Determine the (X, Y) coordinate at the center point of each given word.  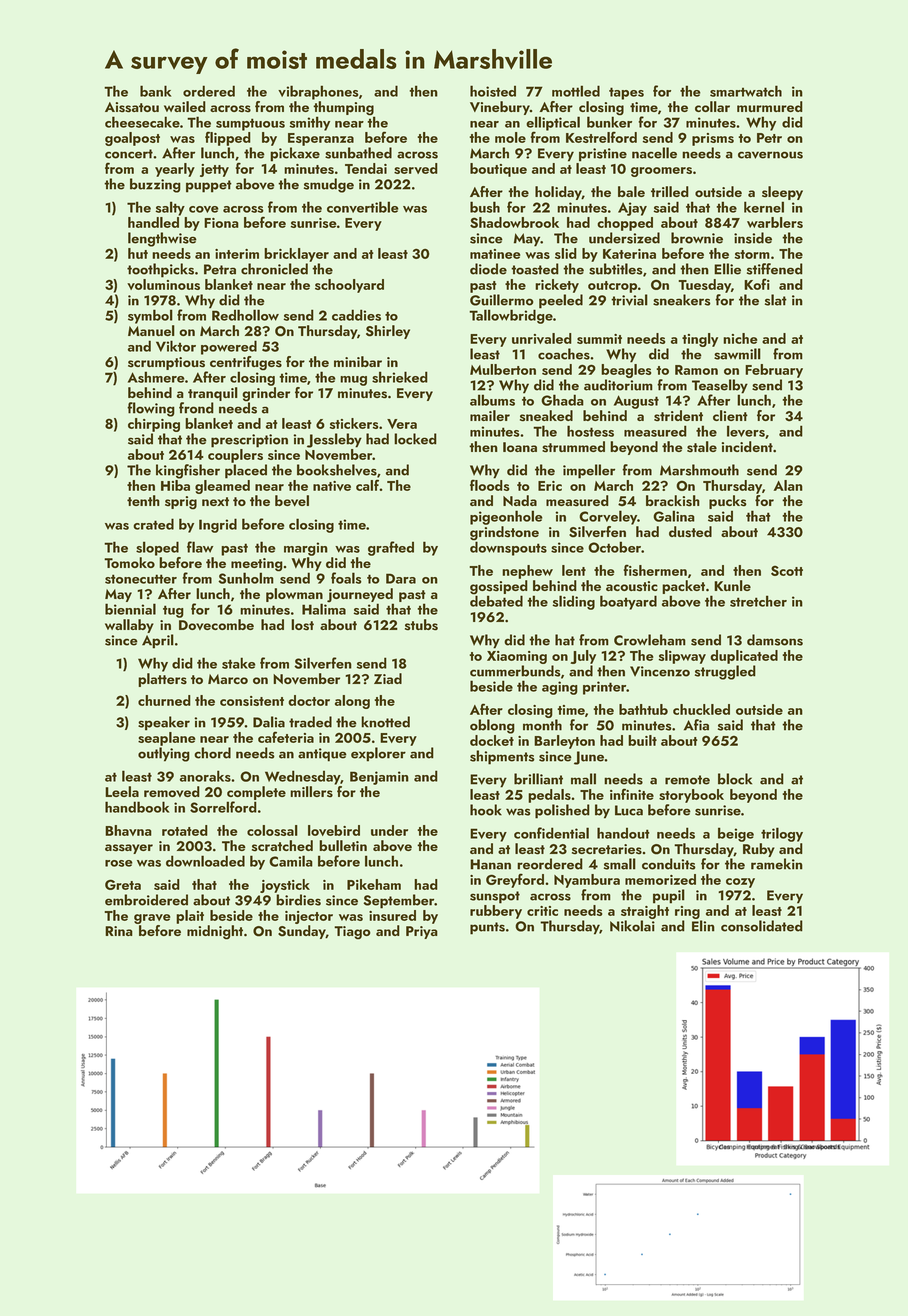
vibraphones (318, 92)
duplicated (744, 657)
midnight (215, 932)
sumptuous (250, 124)
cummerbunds (515, 671)
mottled (576, 91)
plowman (294, 595)
